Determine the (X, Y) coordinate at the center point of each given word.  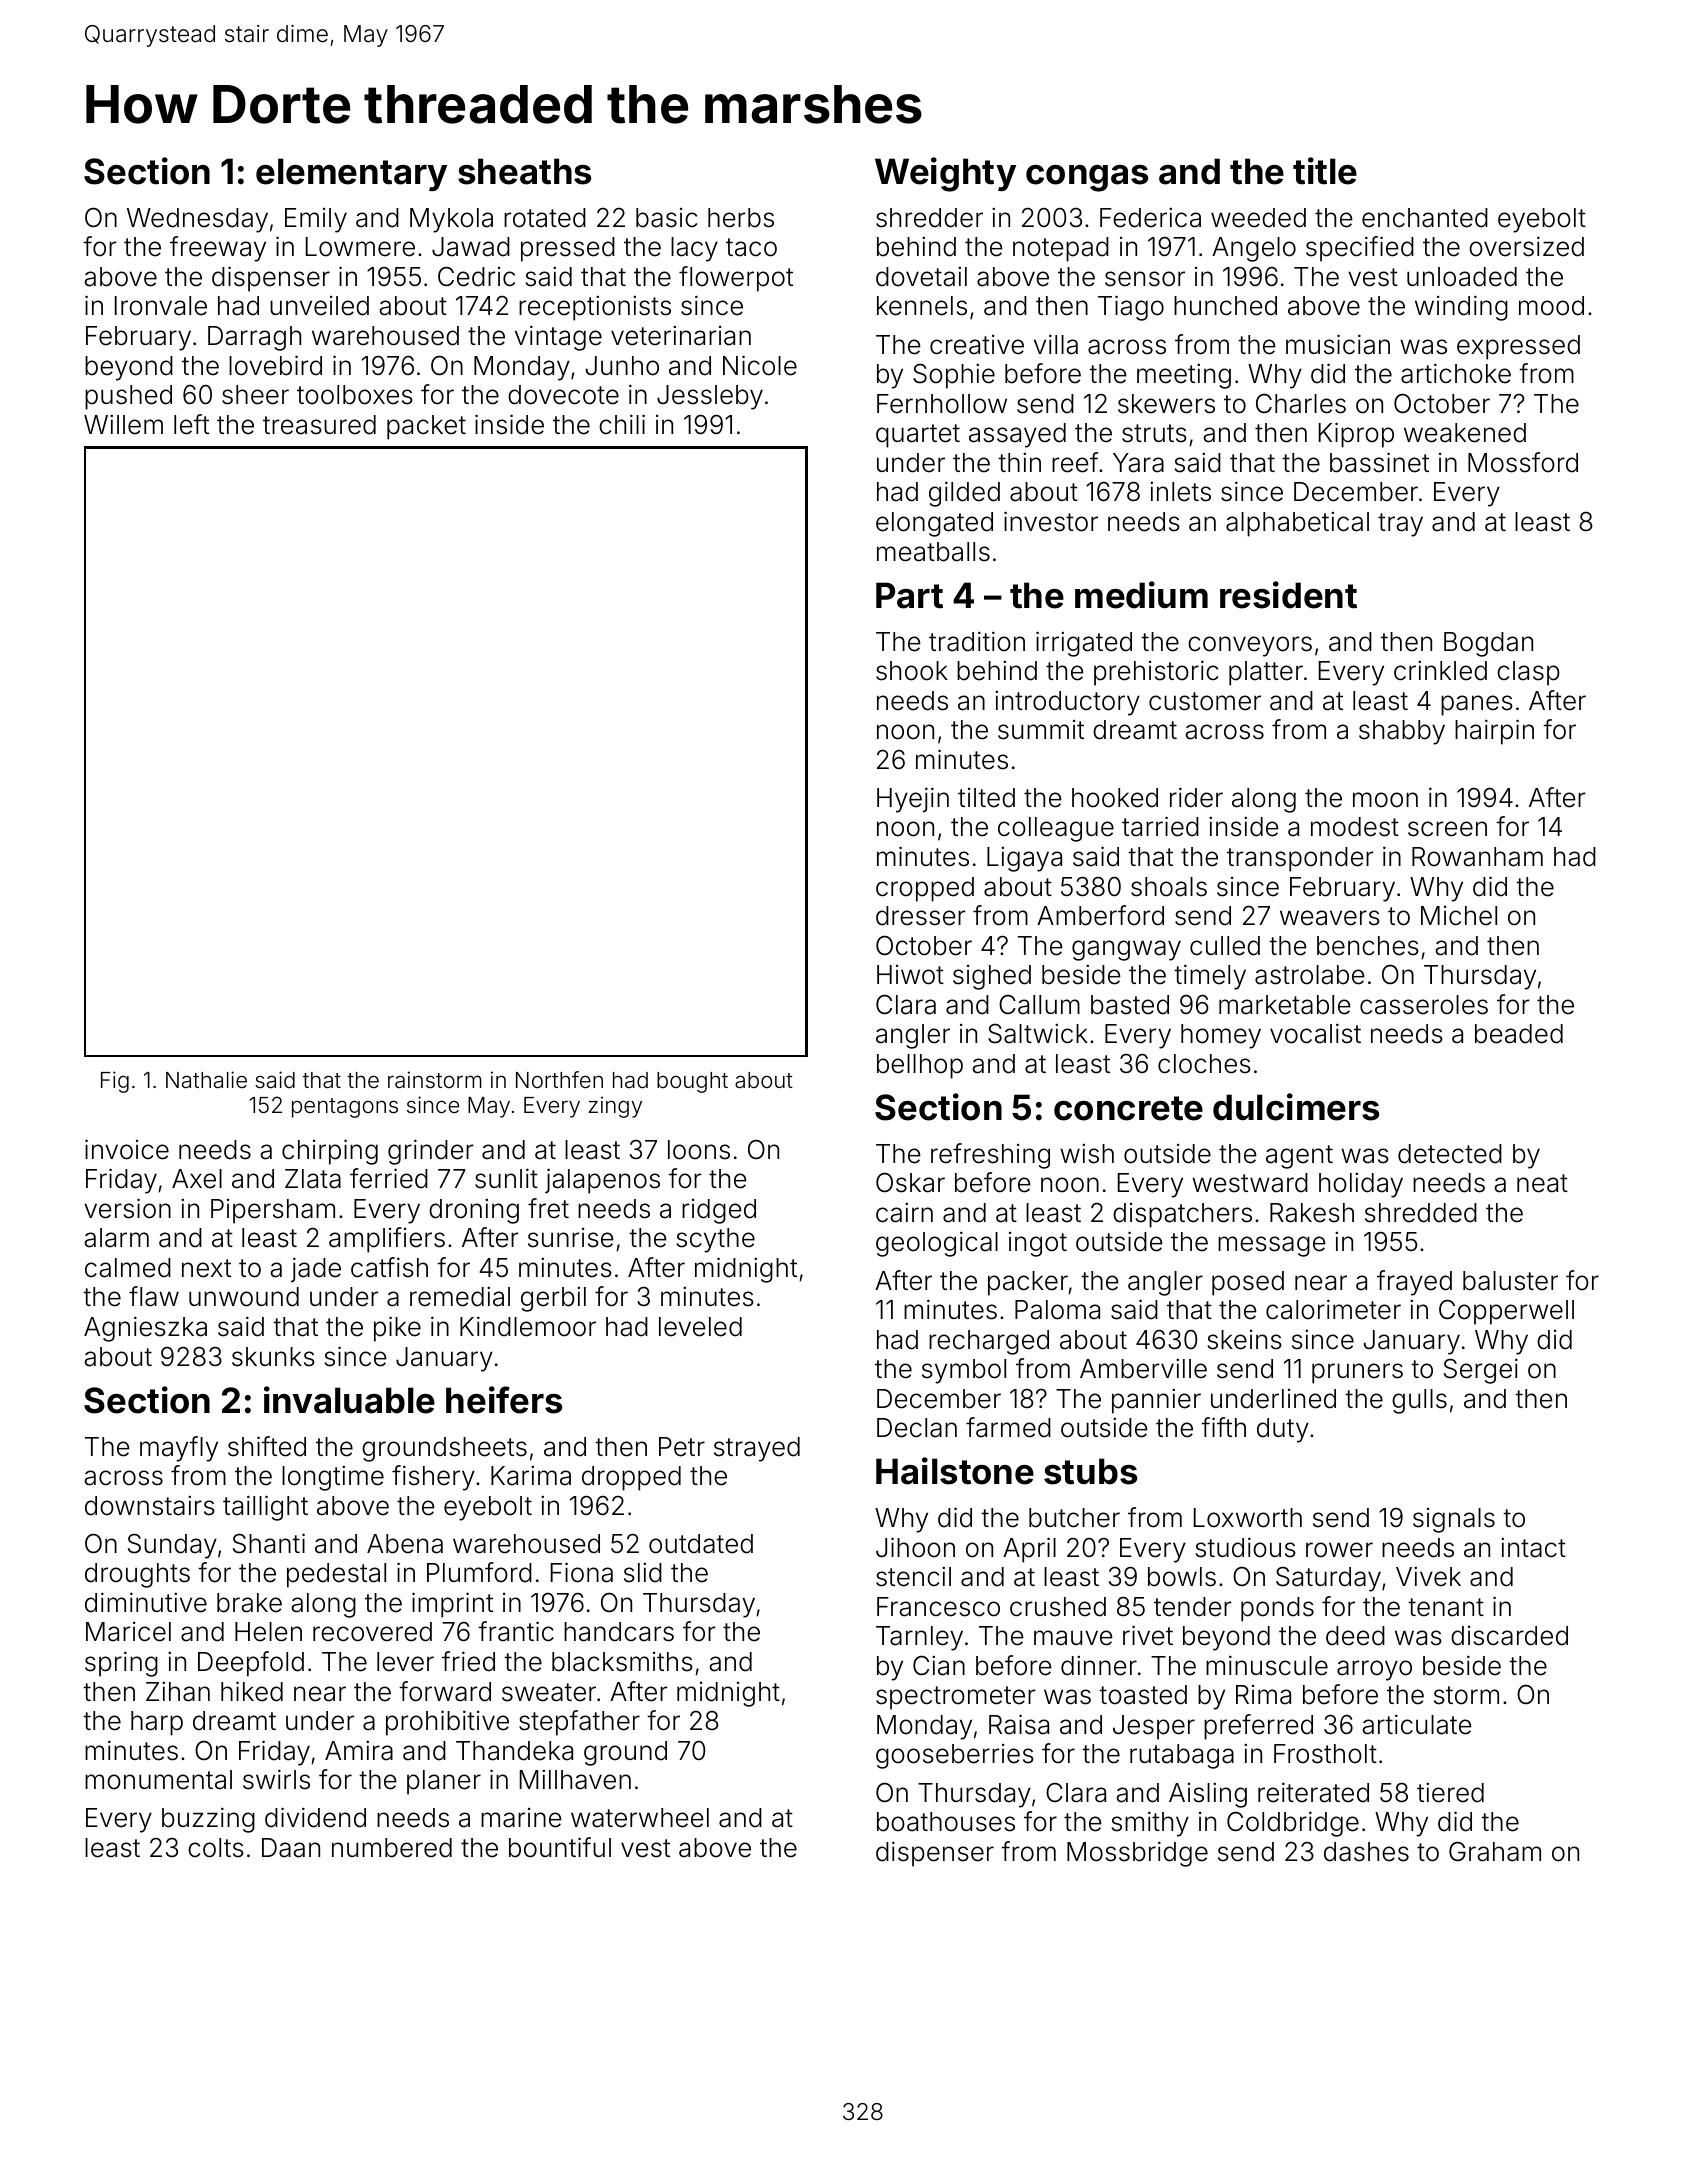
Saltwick (1038, 1033)
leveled (700, 1327)
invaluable (349, 1400)
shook (912, 671)
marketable (1285, 1005)
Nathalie (206, 1080)
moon (1385, 800)
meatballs (933, 552)
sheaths (524, 171)
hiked (252, 1691)
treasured (319, 425)
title (1325, 171)
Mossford (1523, 462)
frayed (1414, 1283)
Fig (115, 1082)
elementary (351, 174)
